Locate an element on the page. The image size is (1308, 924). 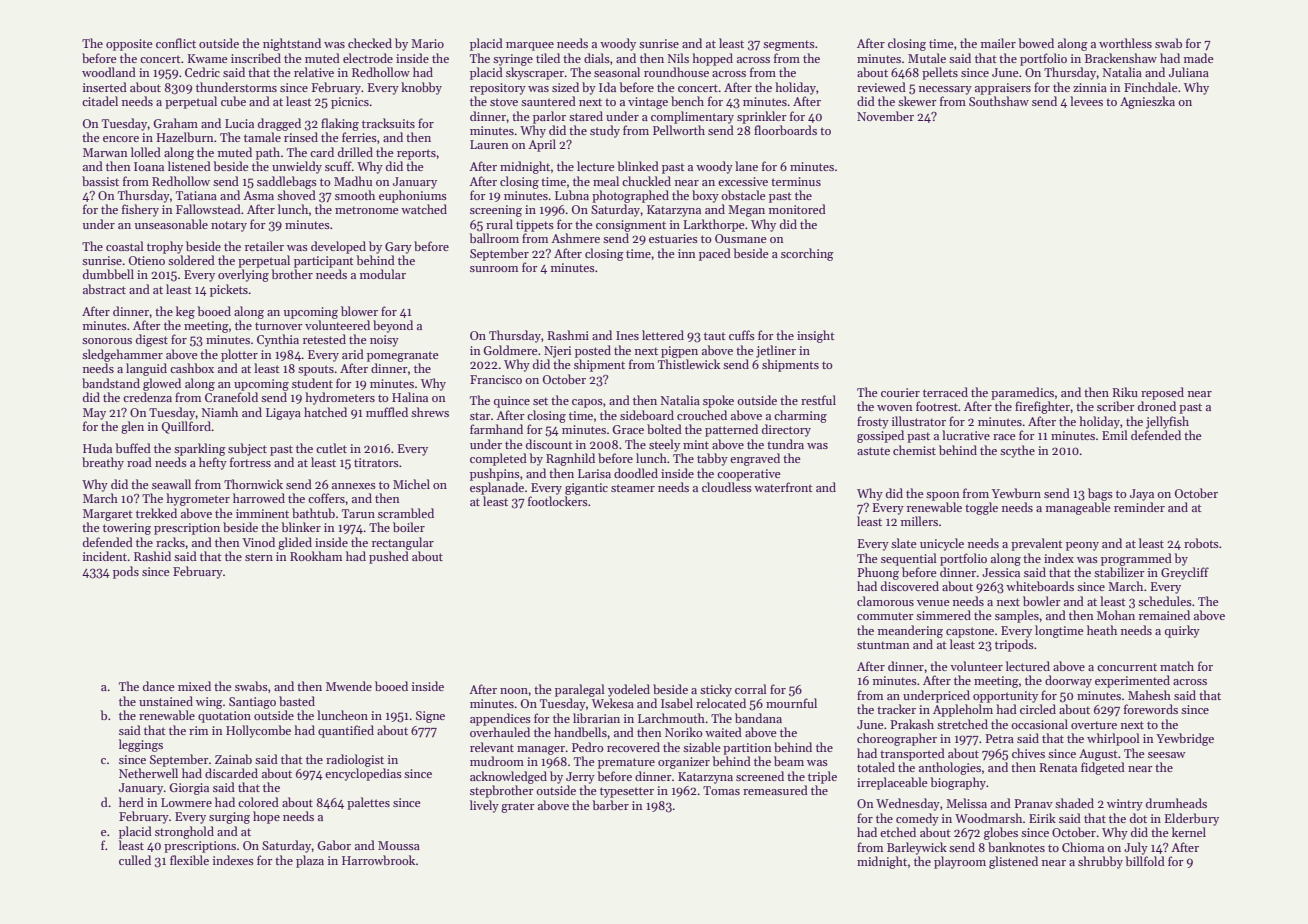
reposed is located at coordinates (1162, 393).
